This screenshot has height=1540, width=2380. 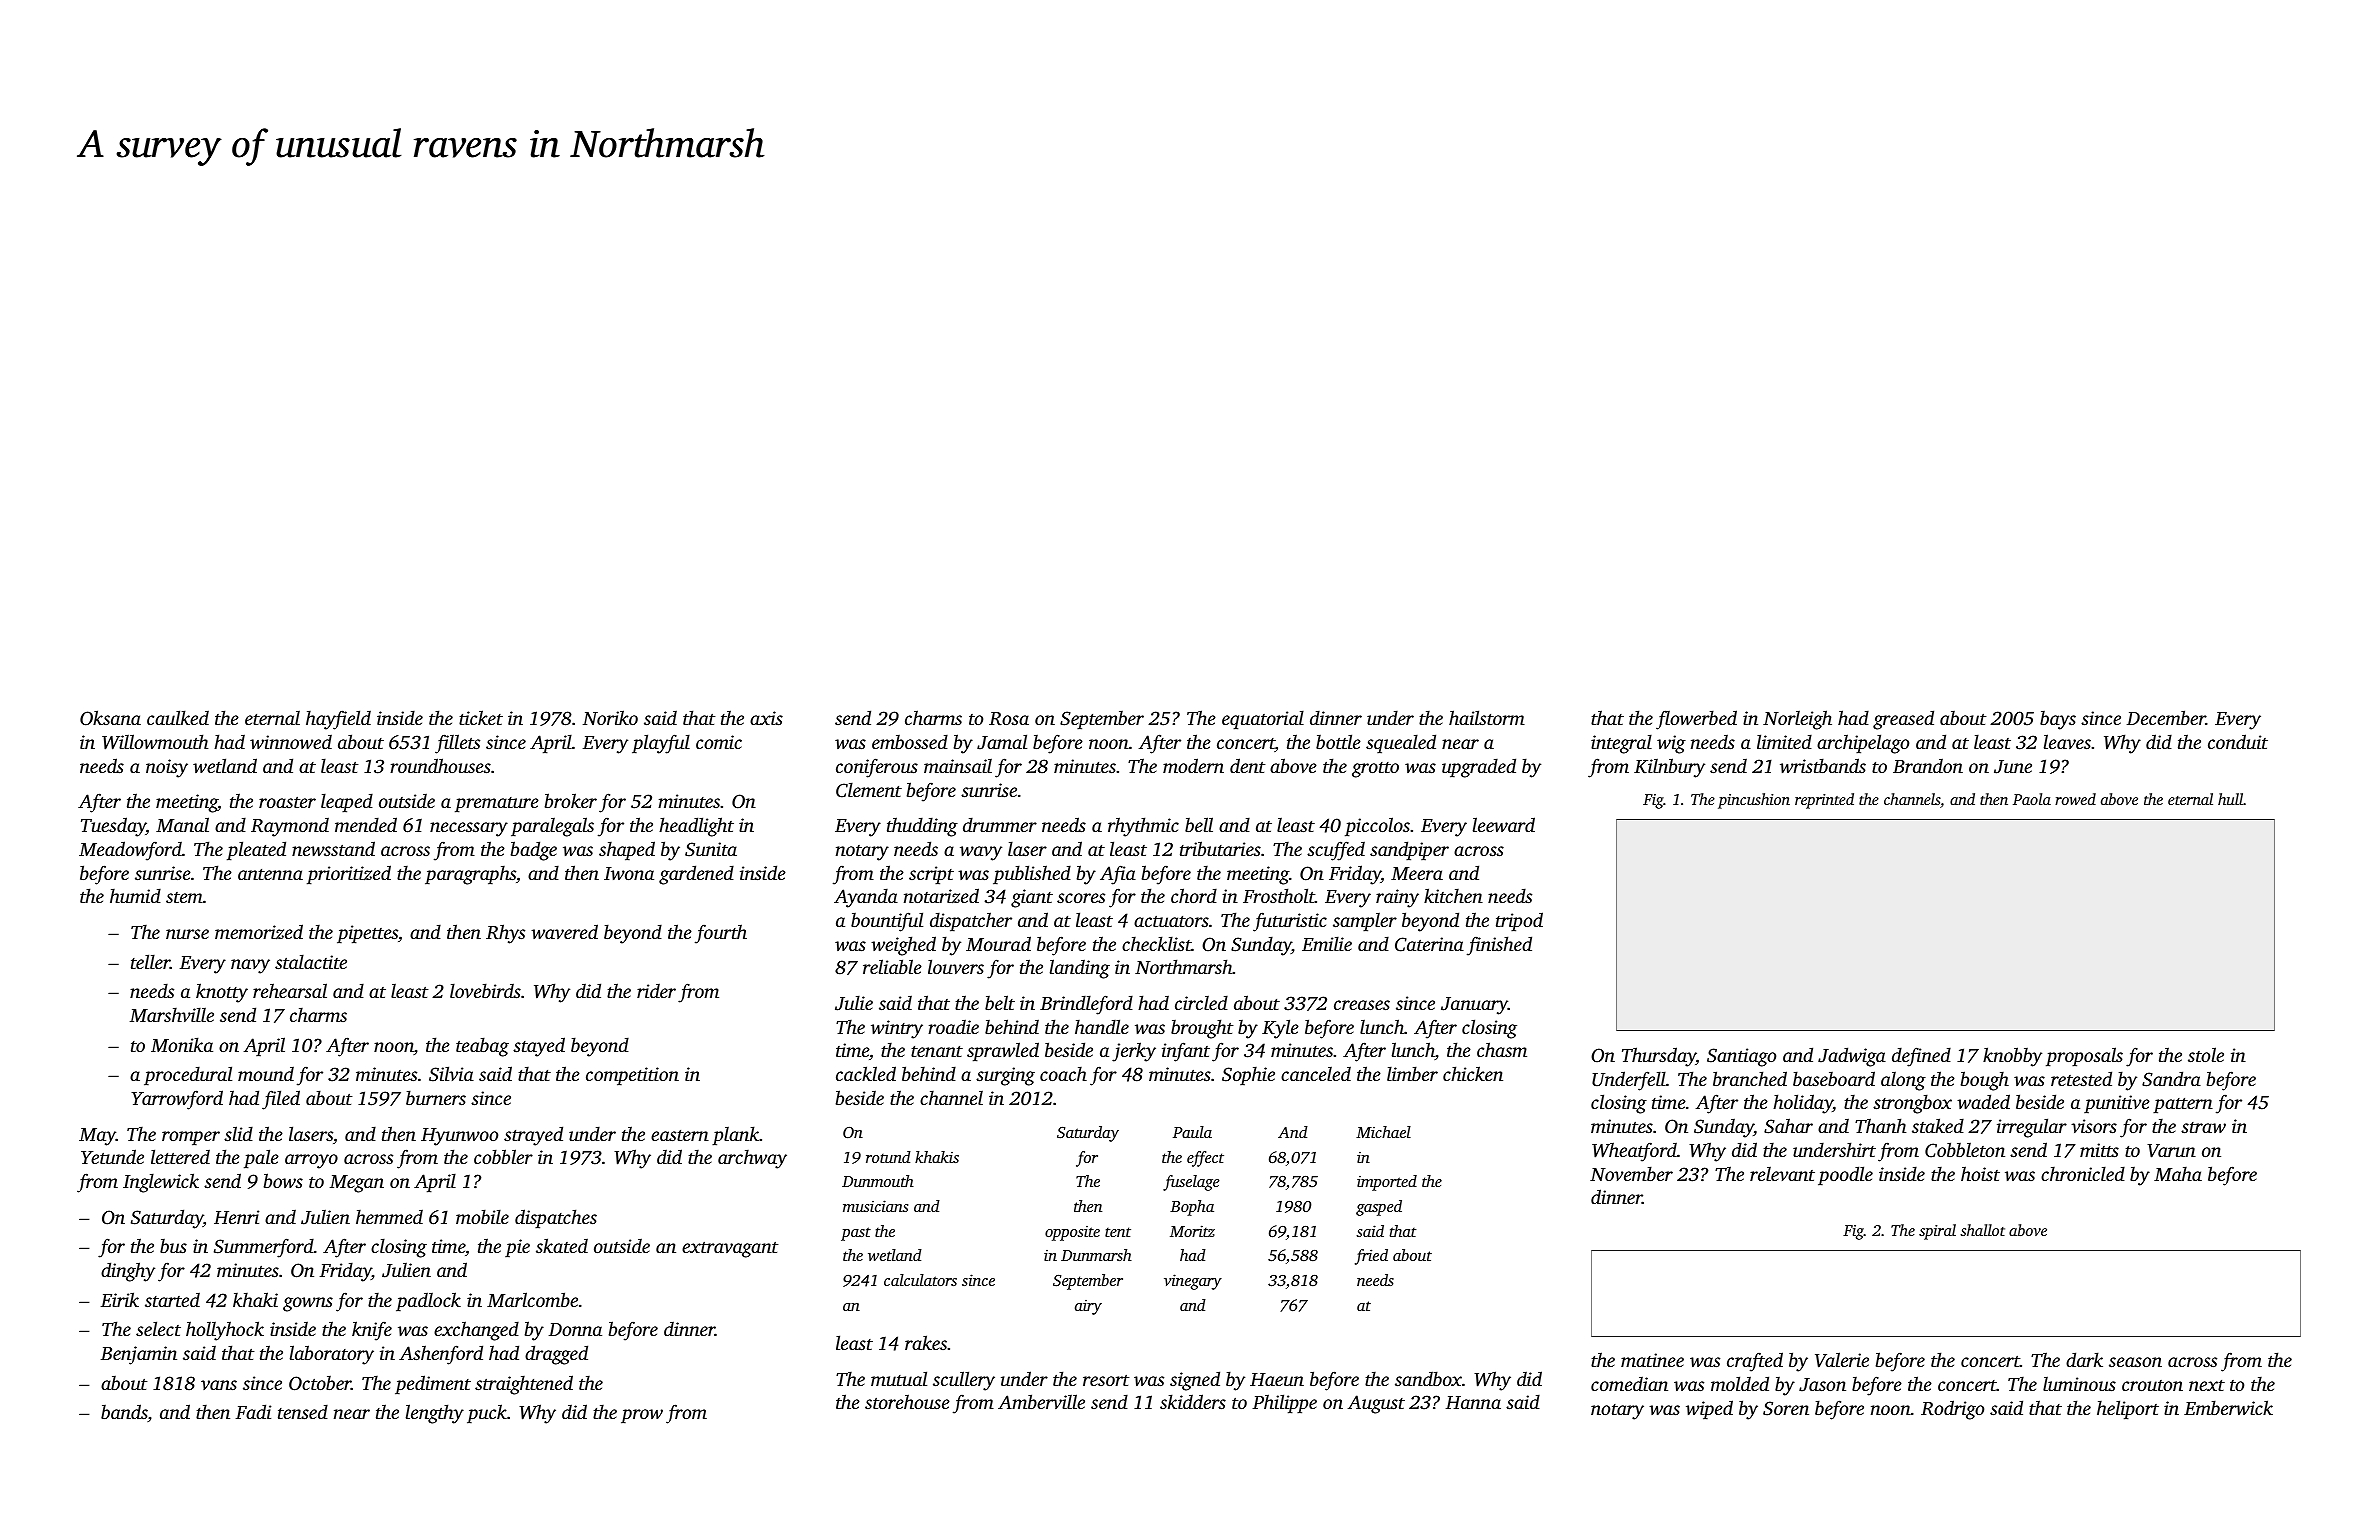 I want to click on vinegary, so click(x=1193, y=1282).
